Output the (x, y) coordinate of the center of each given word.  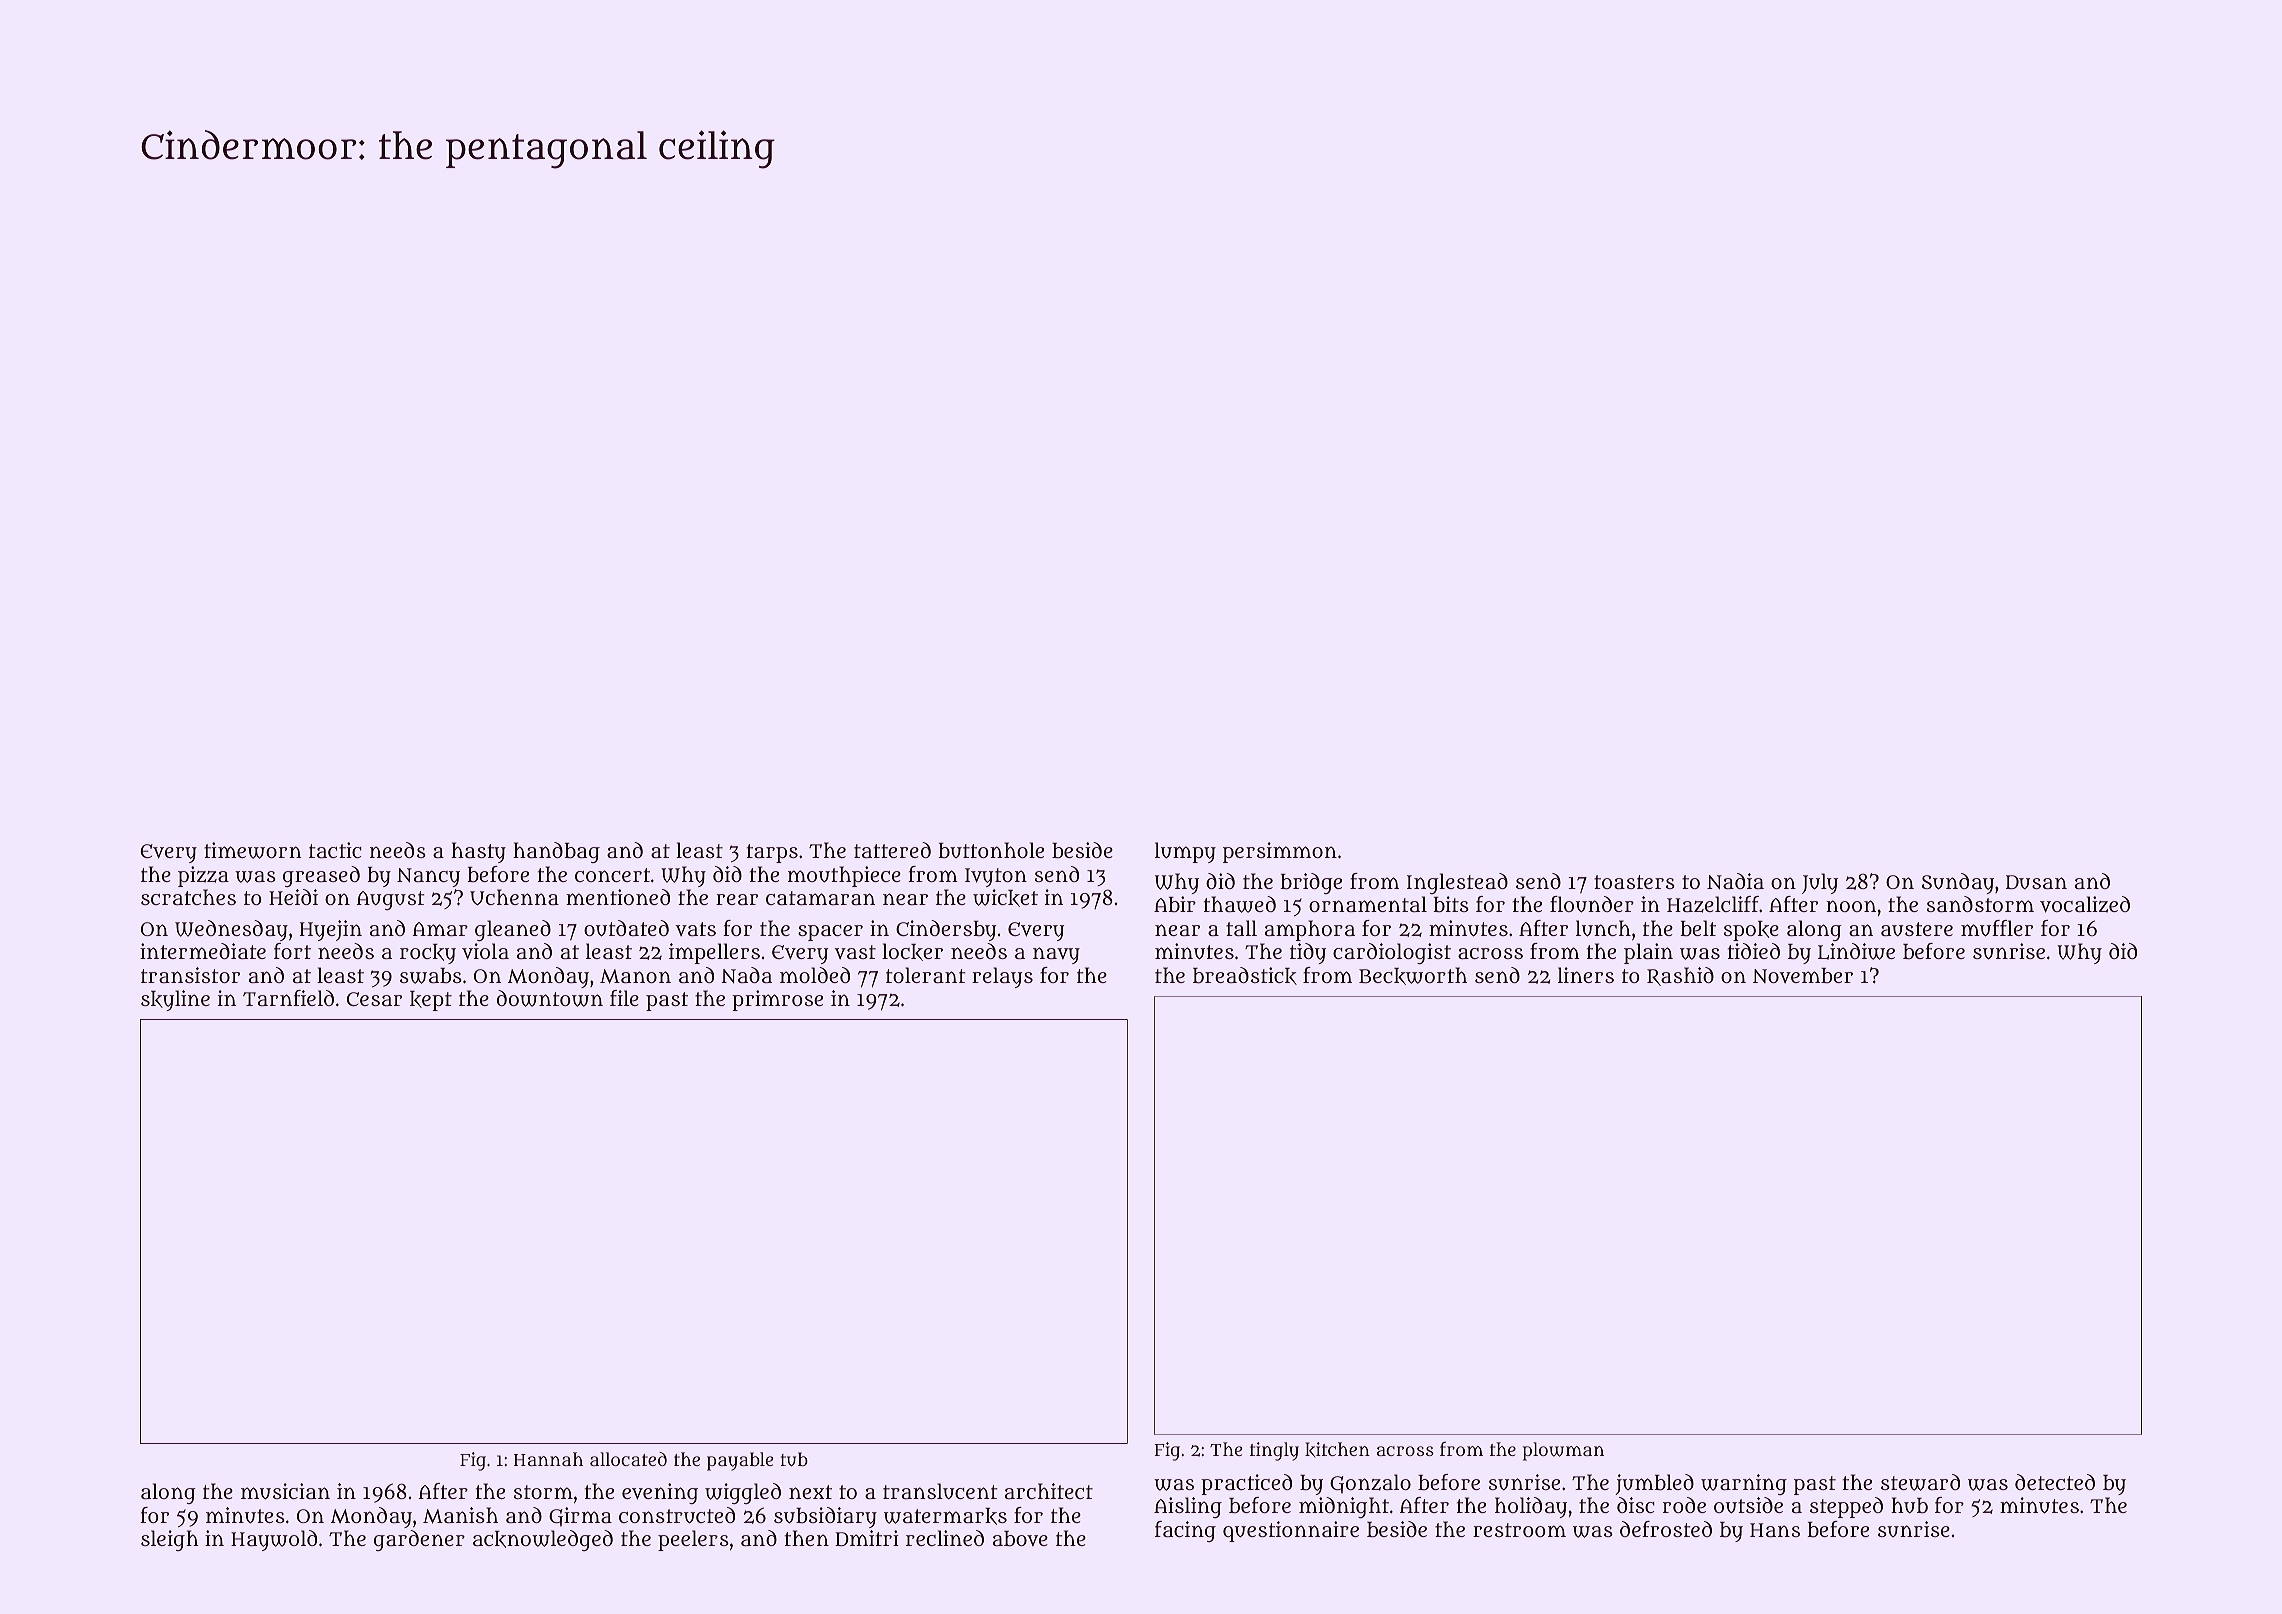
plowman (1563, 1451)
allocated (628, 1459)
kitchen (1337, 1450)
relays (1002, 977)
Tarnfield (288, 998)
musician (285, 1491)
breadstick (1245, 976)
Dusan (2036, 882)
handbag (556, 852)
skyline (175, 1000)
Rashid (1680, 976)
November (1803, 975)
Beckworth (1413, 976)
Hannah (548, 1459)
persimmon (1280, 852)
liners (1586, 975)
